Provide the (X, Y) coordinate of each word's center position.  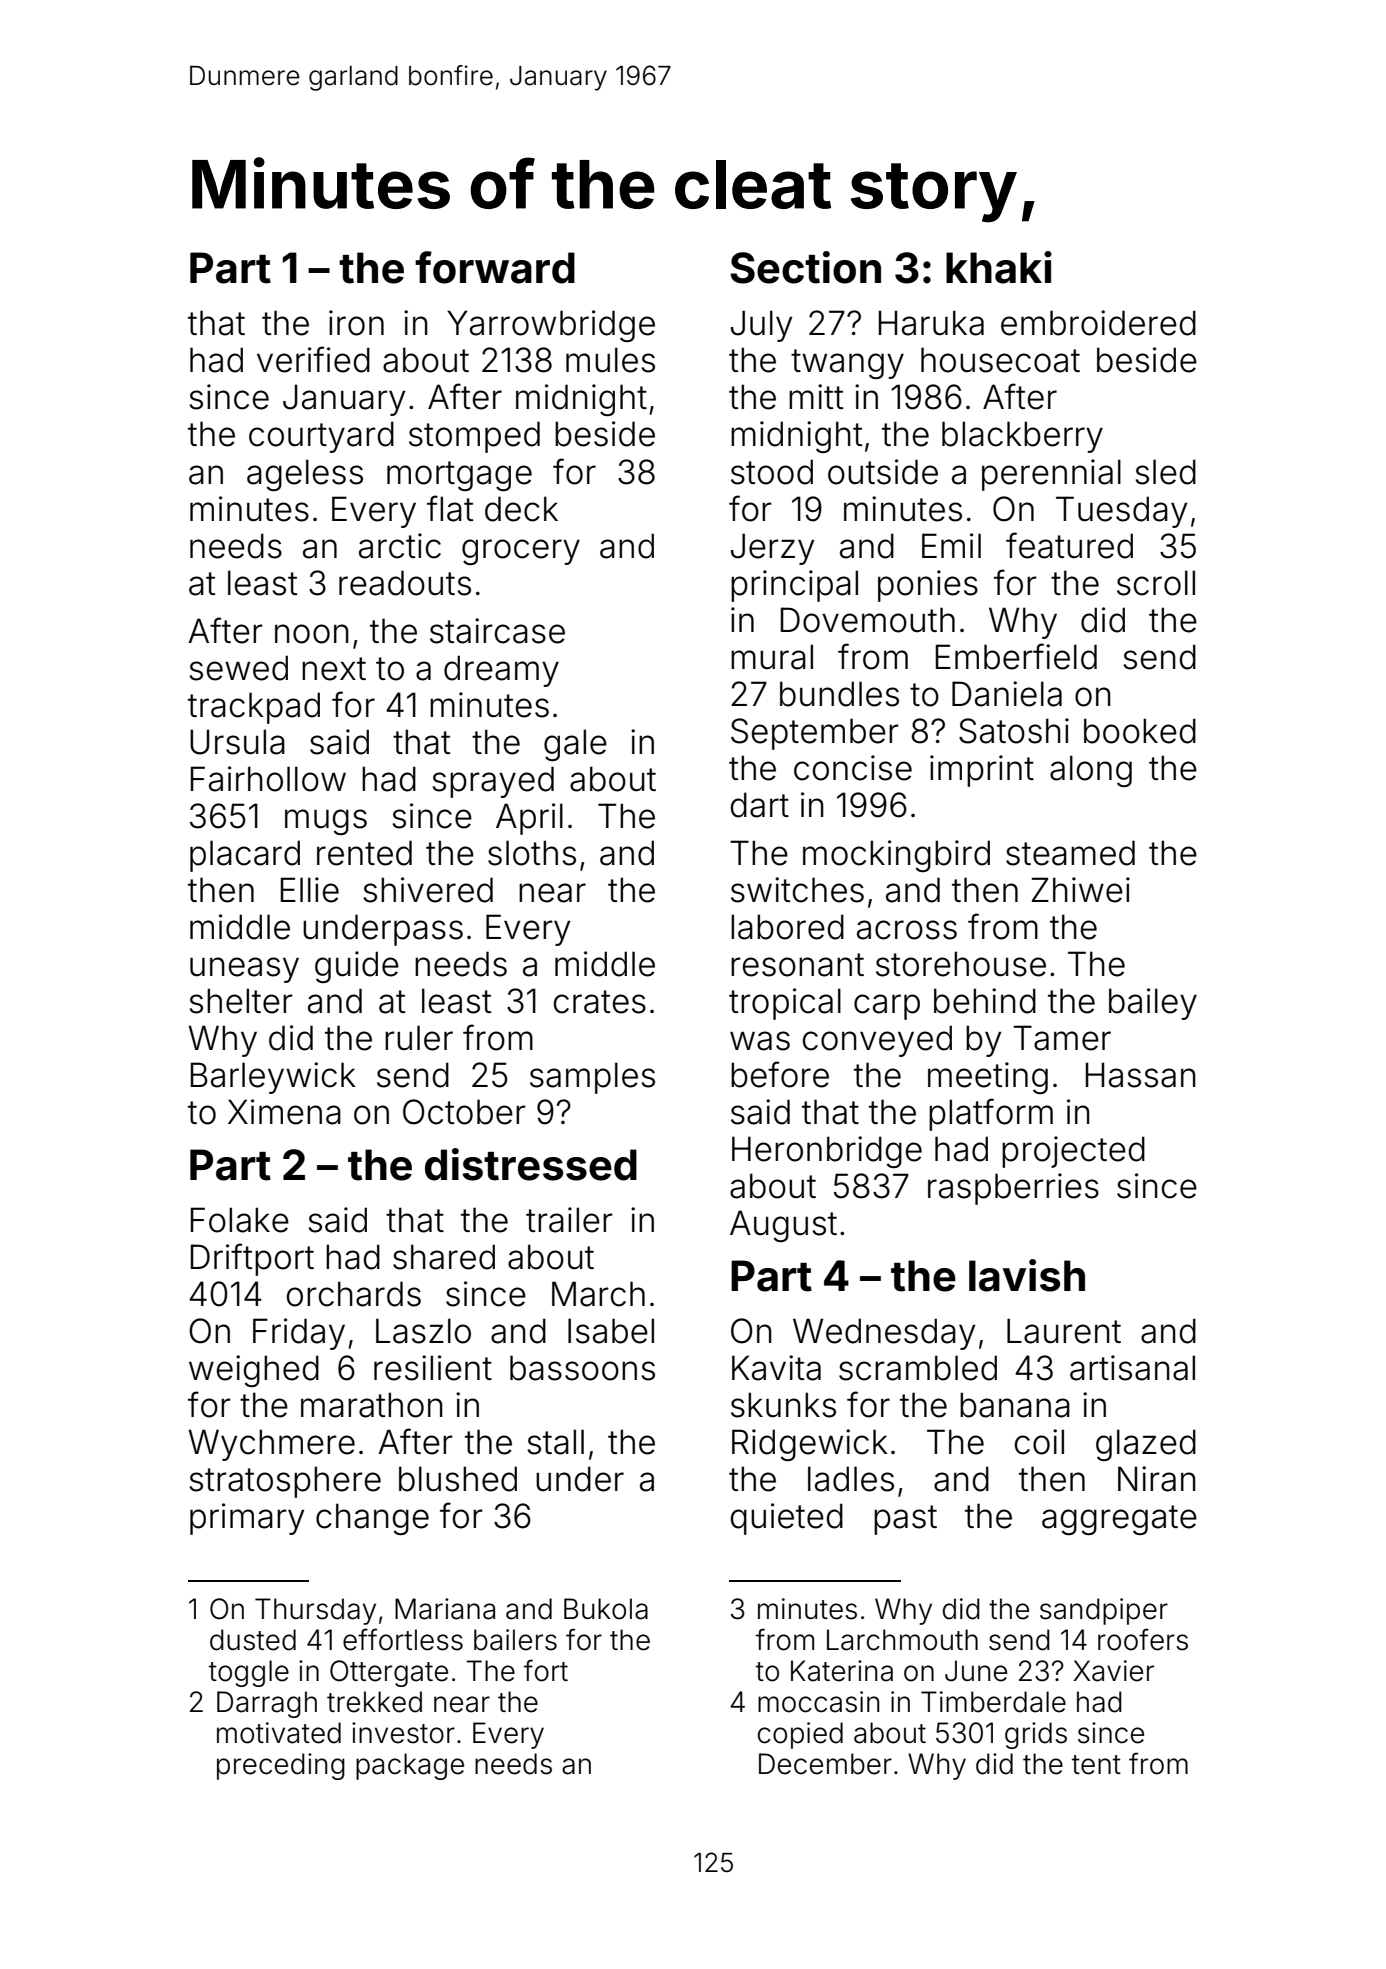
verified (313, 359)
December (825, 1764)
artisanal (1132, 1368)
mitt (816, 396)
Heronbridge (827, 1152)
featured (1069, 545)
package (410, 1766)
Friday (299, 1334)
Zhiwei (1081, 890)
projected (1073, 1152)
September (815, 734)
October (464, 1112)
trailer (569, 1220)
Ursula (237, 742)
